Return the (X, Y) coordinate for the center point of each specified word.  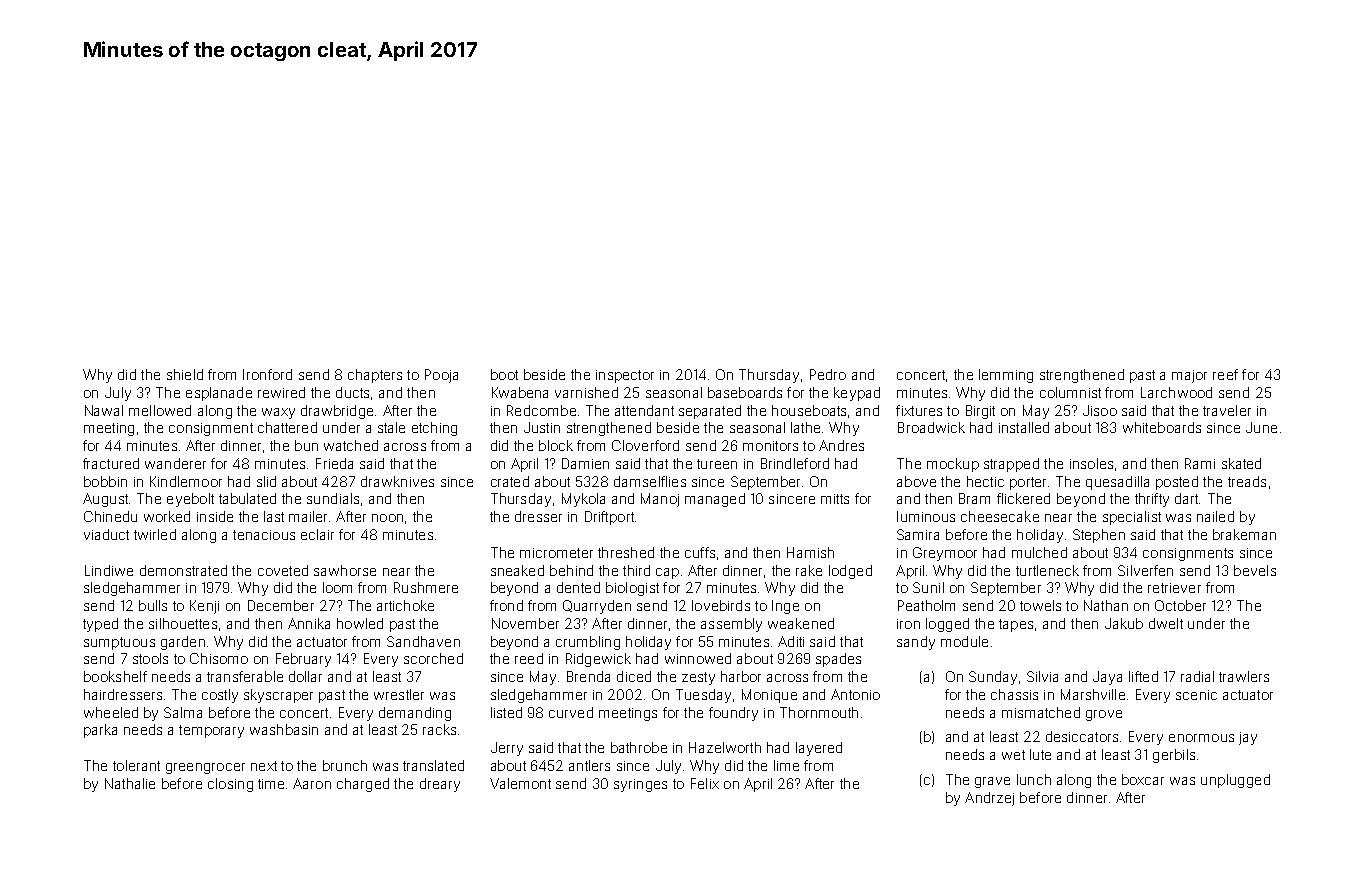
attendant (644, 410)
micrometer (556, 553)
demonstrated (183, 570)
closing (230, 785)
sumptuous (119, 643)
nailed (1215, 516)
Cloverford (645, 445)
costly (220, 696)
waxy (278, 413)
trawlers (1244, 676)
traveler (1227, 410)
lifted (1143, 676)
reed (529, 658)
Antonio (855, 694)
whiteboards (1162, 427)
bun (306, 445)
